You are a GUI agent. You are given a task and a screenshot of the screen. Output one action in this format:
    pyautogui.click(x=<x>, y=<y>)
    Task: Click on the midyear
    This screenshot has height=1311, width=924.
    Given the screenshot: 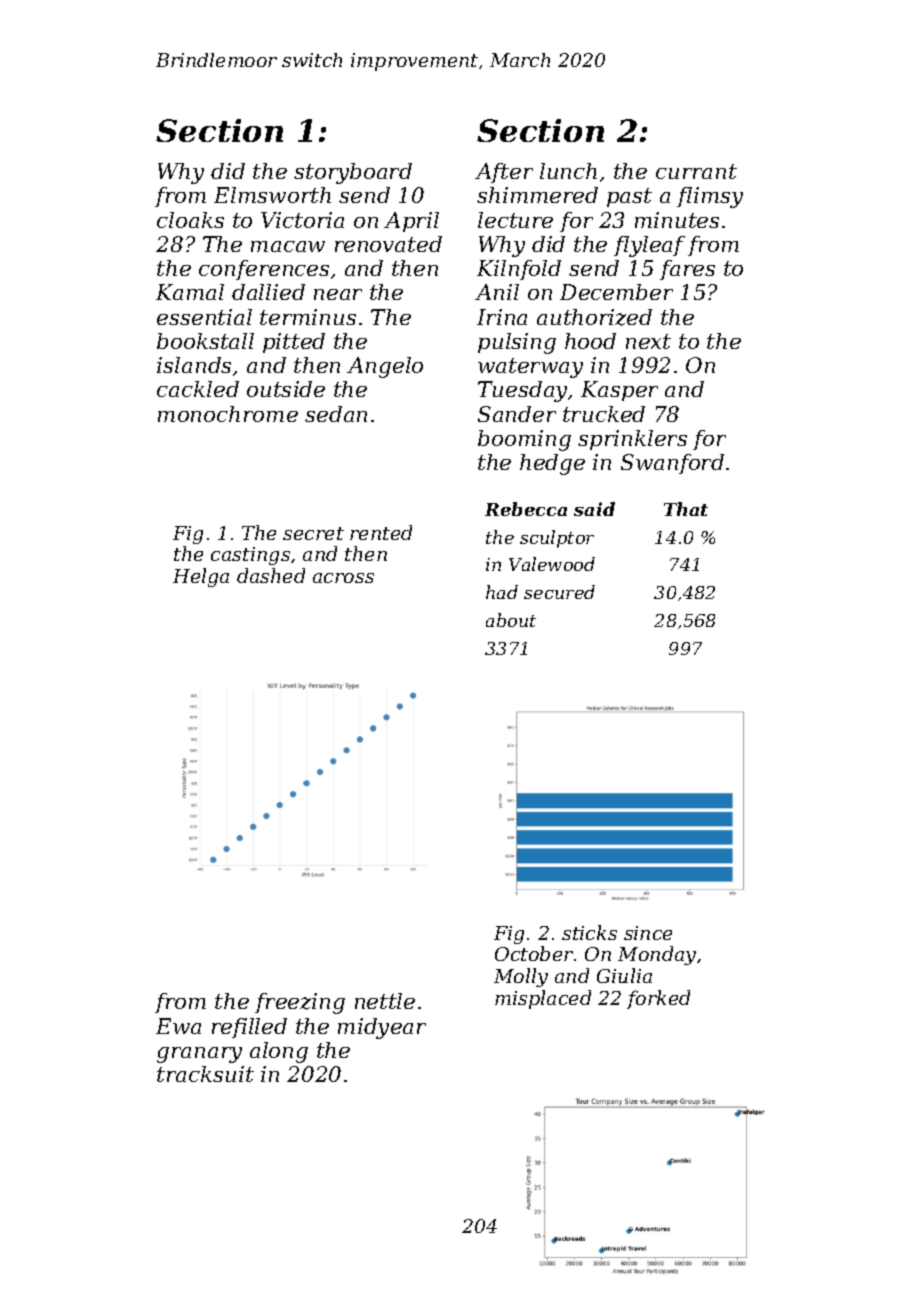 What is the action you would take?
    pyautogui.click(x=382, y=1028)
